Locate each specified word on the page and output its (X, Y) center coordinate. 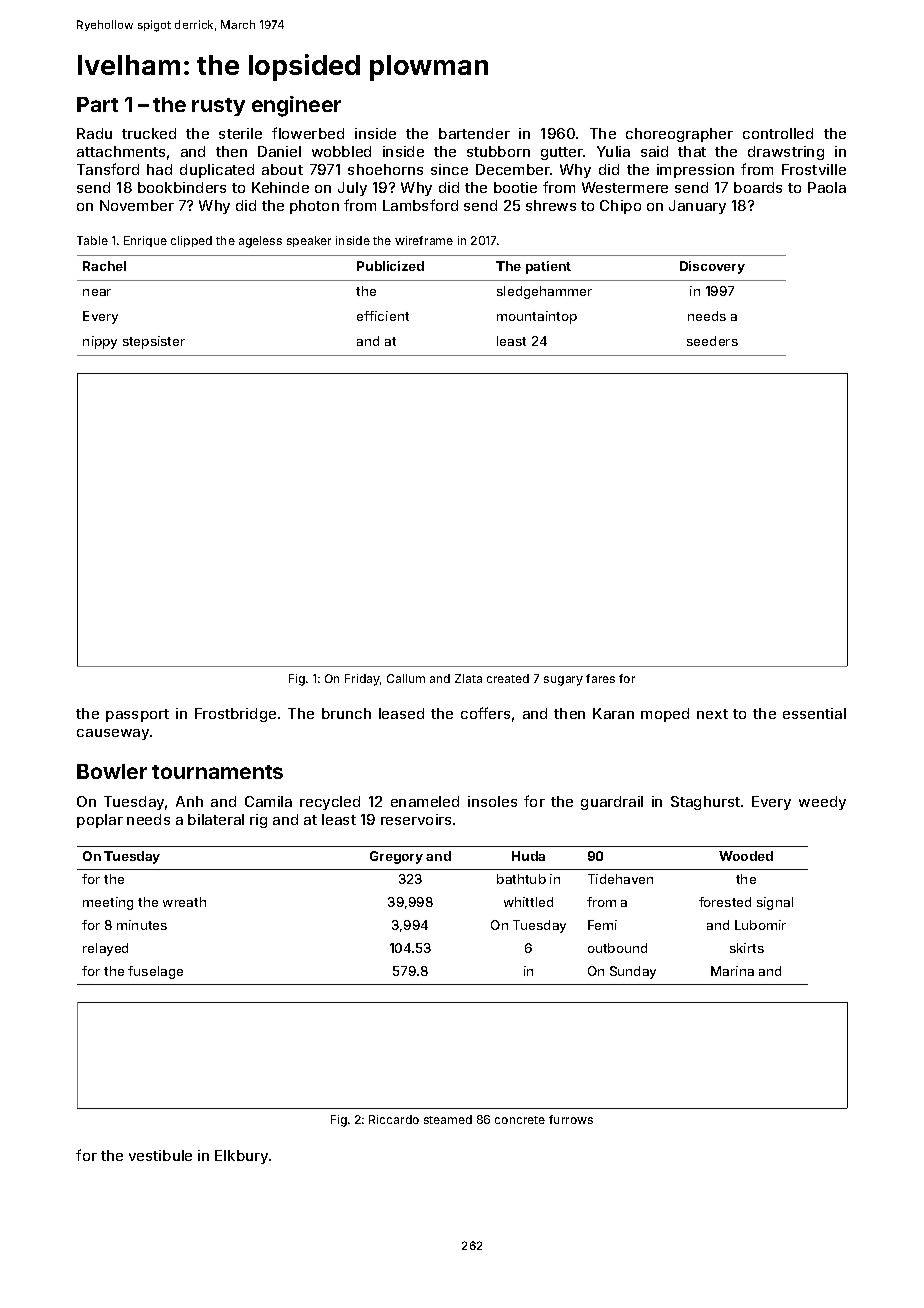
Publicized (390, 266)
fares (600, 678)
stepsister (154, 342)
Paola (827, 187)
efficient (383, 316)
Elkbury (242, 1157)
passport (137, 715)
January (697, 207)
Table (92, 240)
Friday (362, 680)
